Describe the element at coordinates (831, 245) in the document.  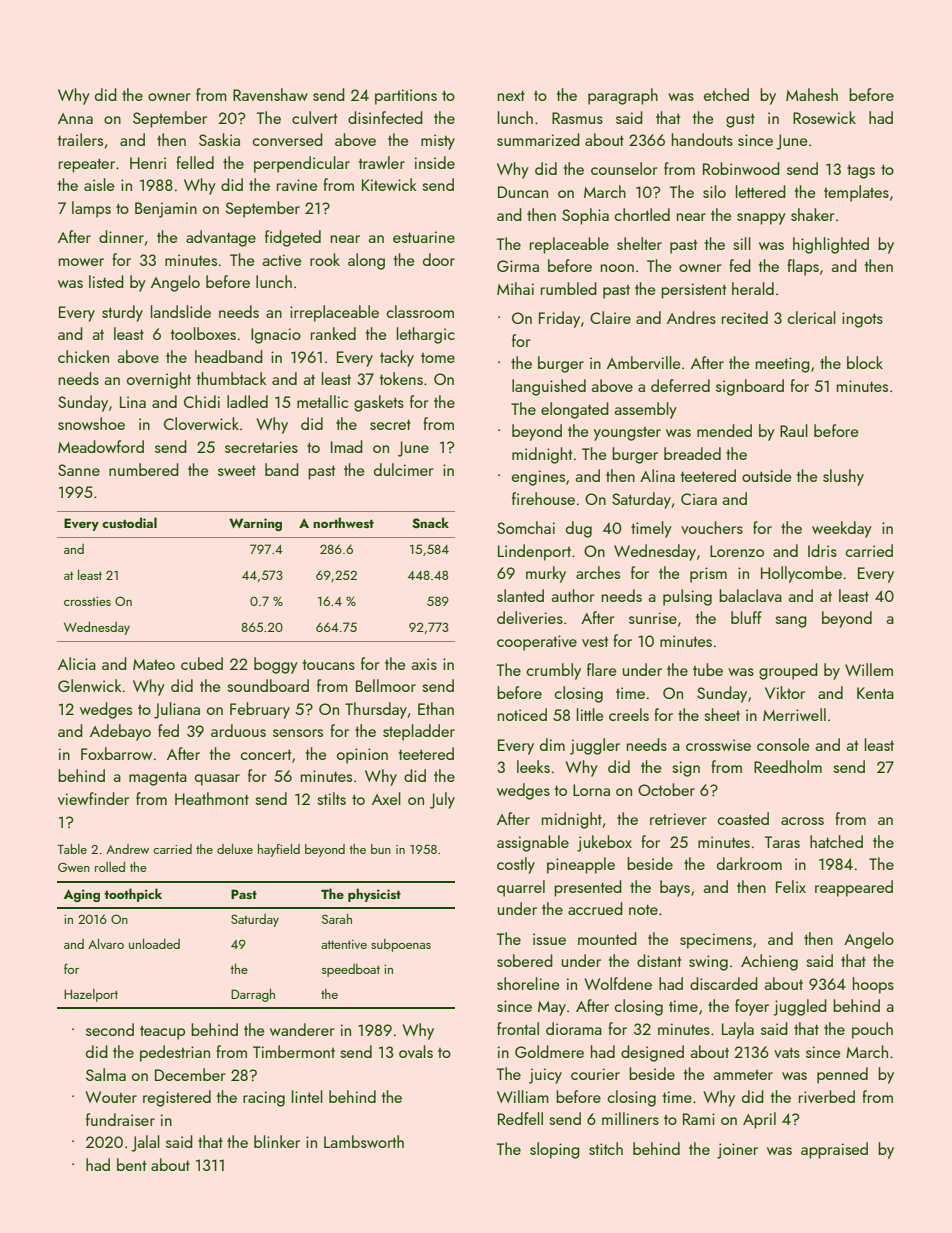
I see `highlighted` at that location.
